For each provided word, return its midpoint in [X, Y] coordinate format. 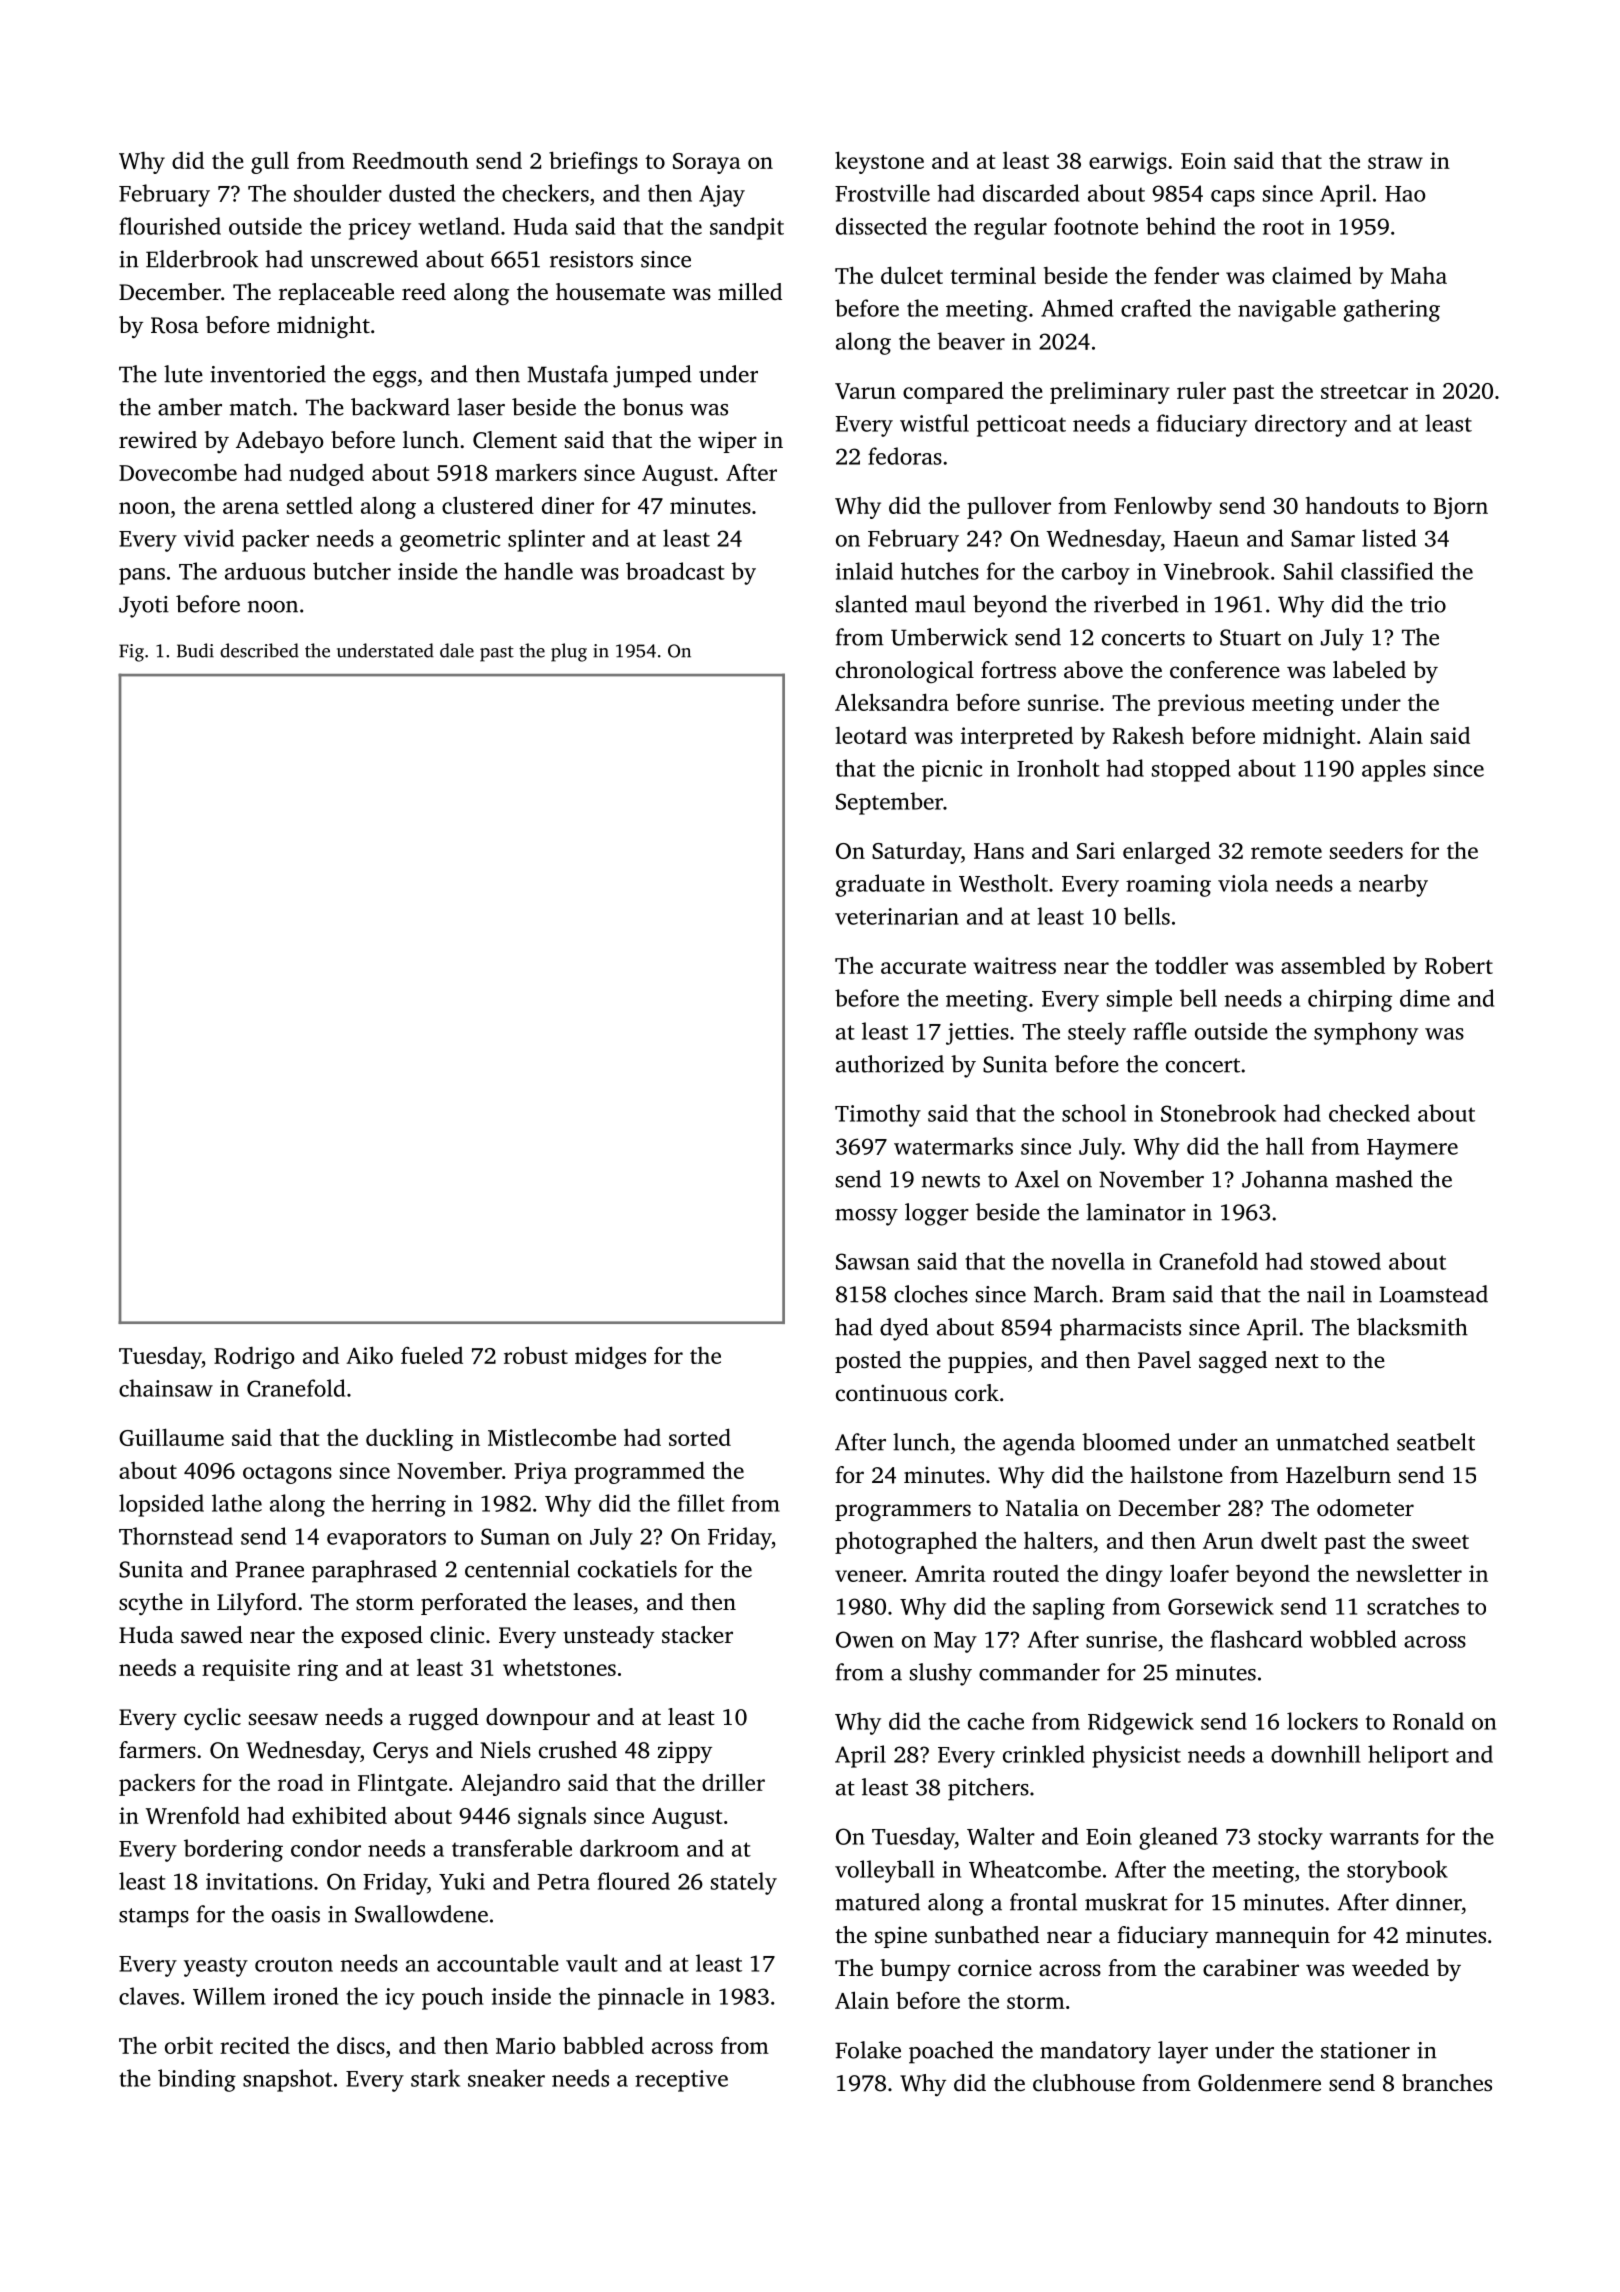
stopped [1191, 770]
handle [538, 571]
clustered [488, 505]
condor [326, 1848]
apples [1394, 770]
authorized [890, 1064]
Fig [131, 653]
